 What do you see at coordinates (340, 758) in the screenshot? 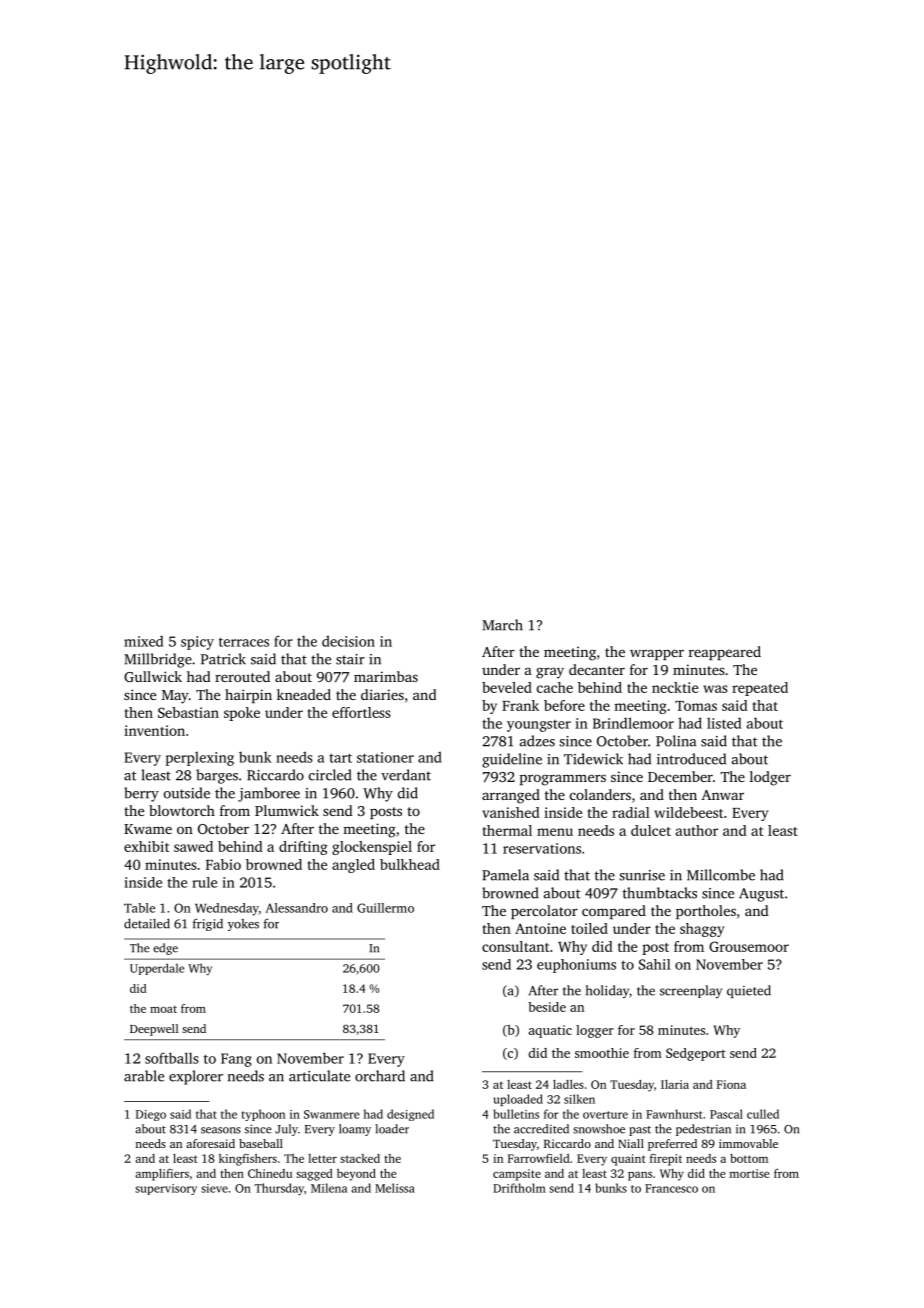
I see `tart` at bounding box center [340, 758].
